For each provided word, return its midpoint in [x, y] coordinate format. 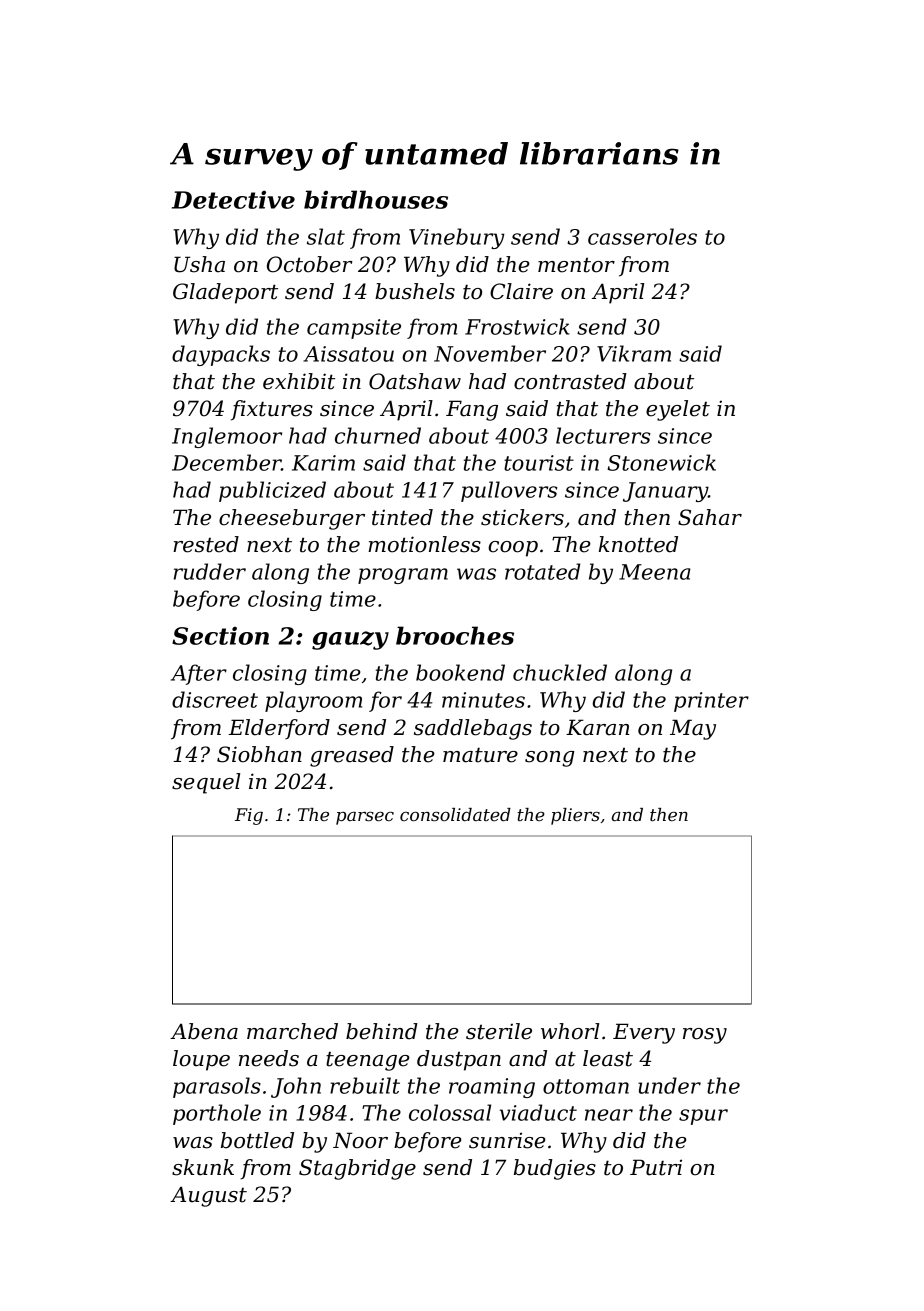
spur [703, 1117]
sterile [499, 1031]
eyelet [678, 410]
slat [326, 236]
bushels [415, 291]
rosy [705, 1036]
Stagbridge [357, 1169]
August [208, 1196]
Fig [249, 816]
